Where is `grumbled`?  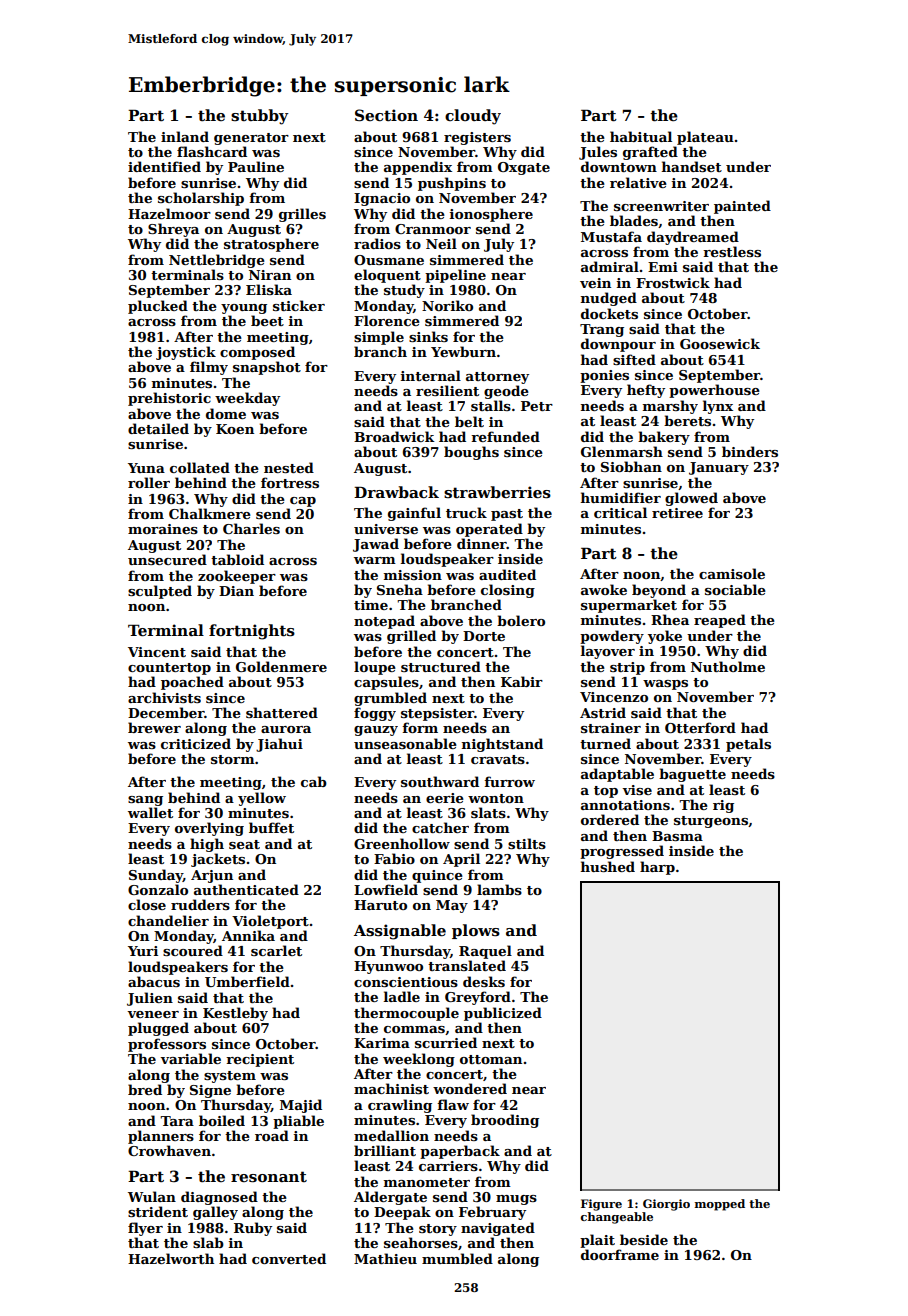
grumbled is located at coordinates (390, 699).
